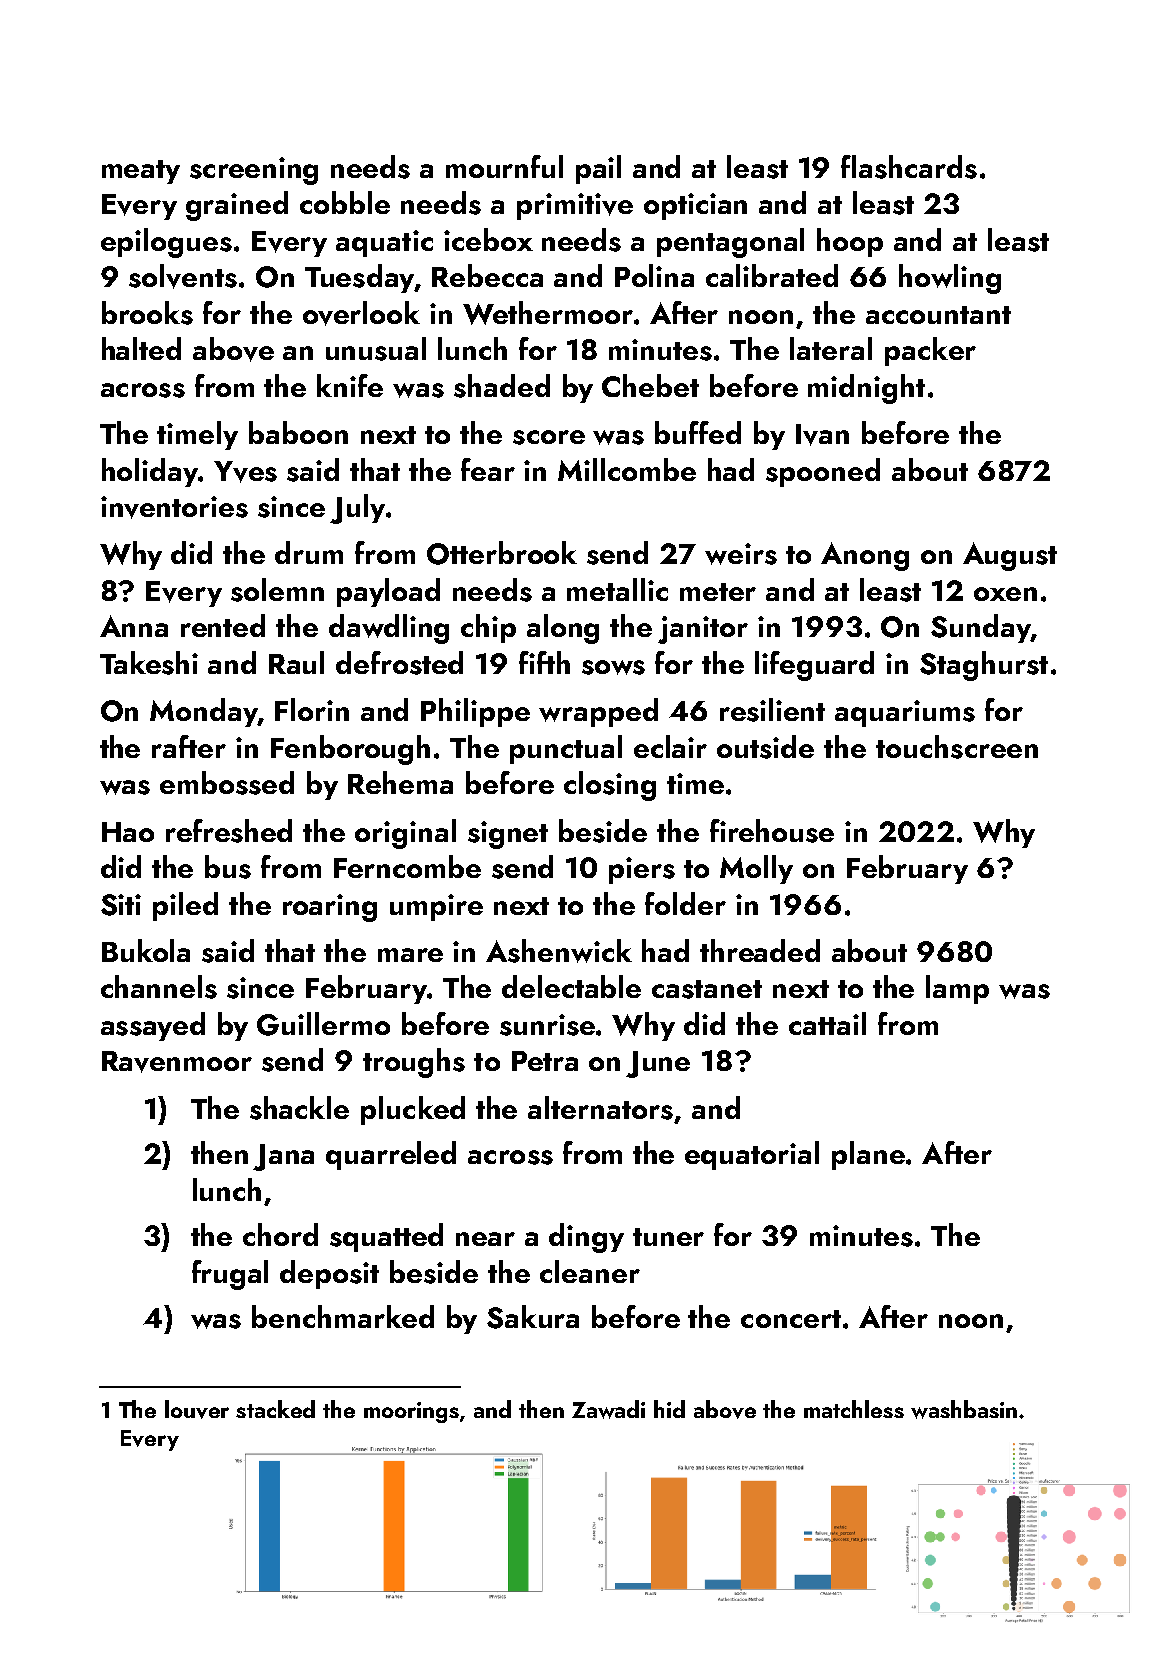 The width and height of the page is (1165, 1654). What do you see at coordinates (698, 432) in the page?
I see `buffed` at bounding box center [698, 432].
